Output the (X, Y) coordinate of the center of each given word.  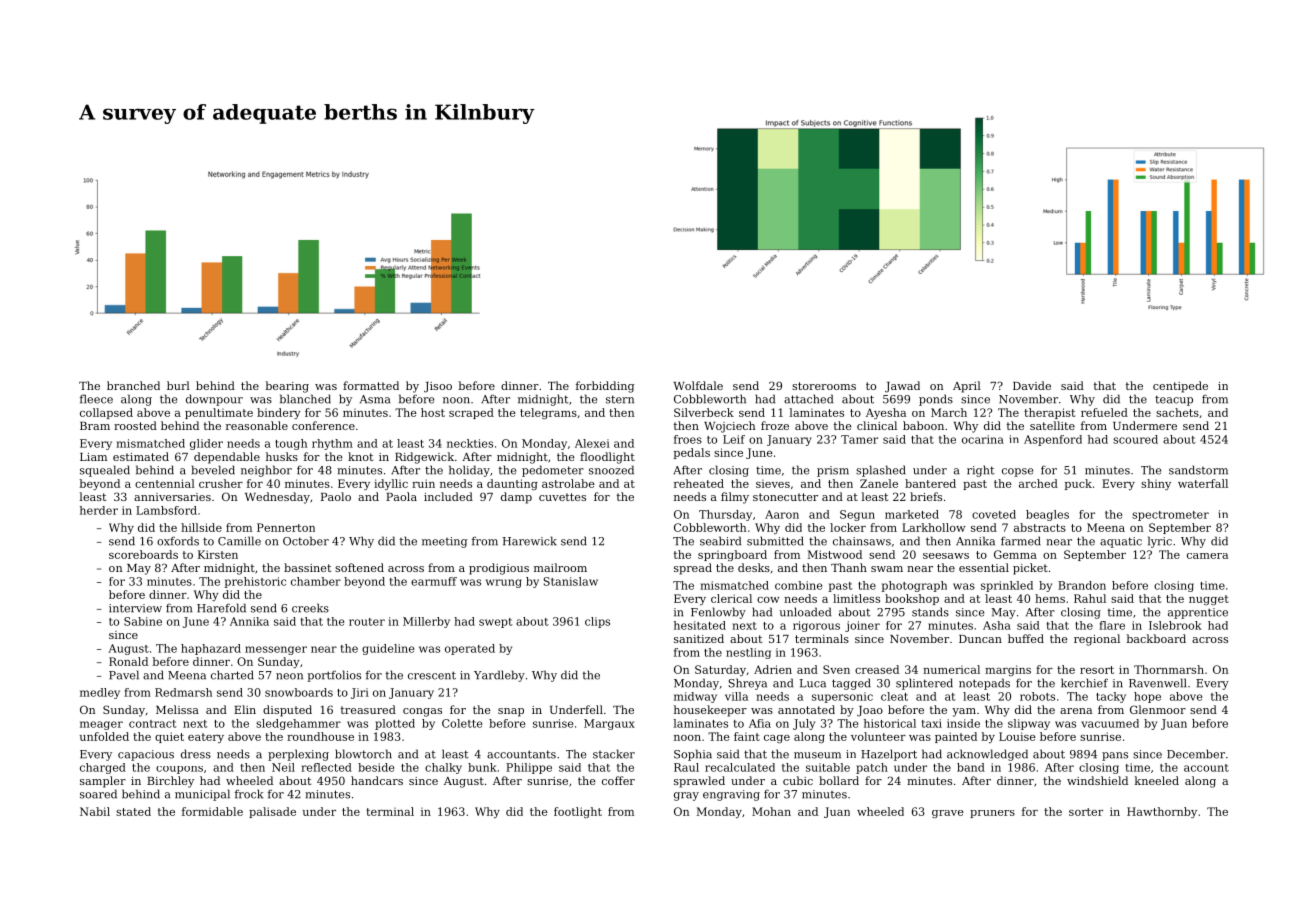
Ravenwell (1158, 683)
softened (359, 567)
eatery (206, 738)
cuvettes (562, 497)
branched (133, 385)
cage (777, 739)
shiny (1156, 484)
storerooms (824, 386)
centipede (1180, 387)
